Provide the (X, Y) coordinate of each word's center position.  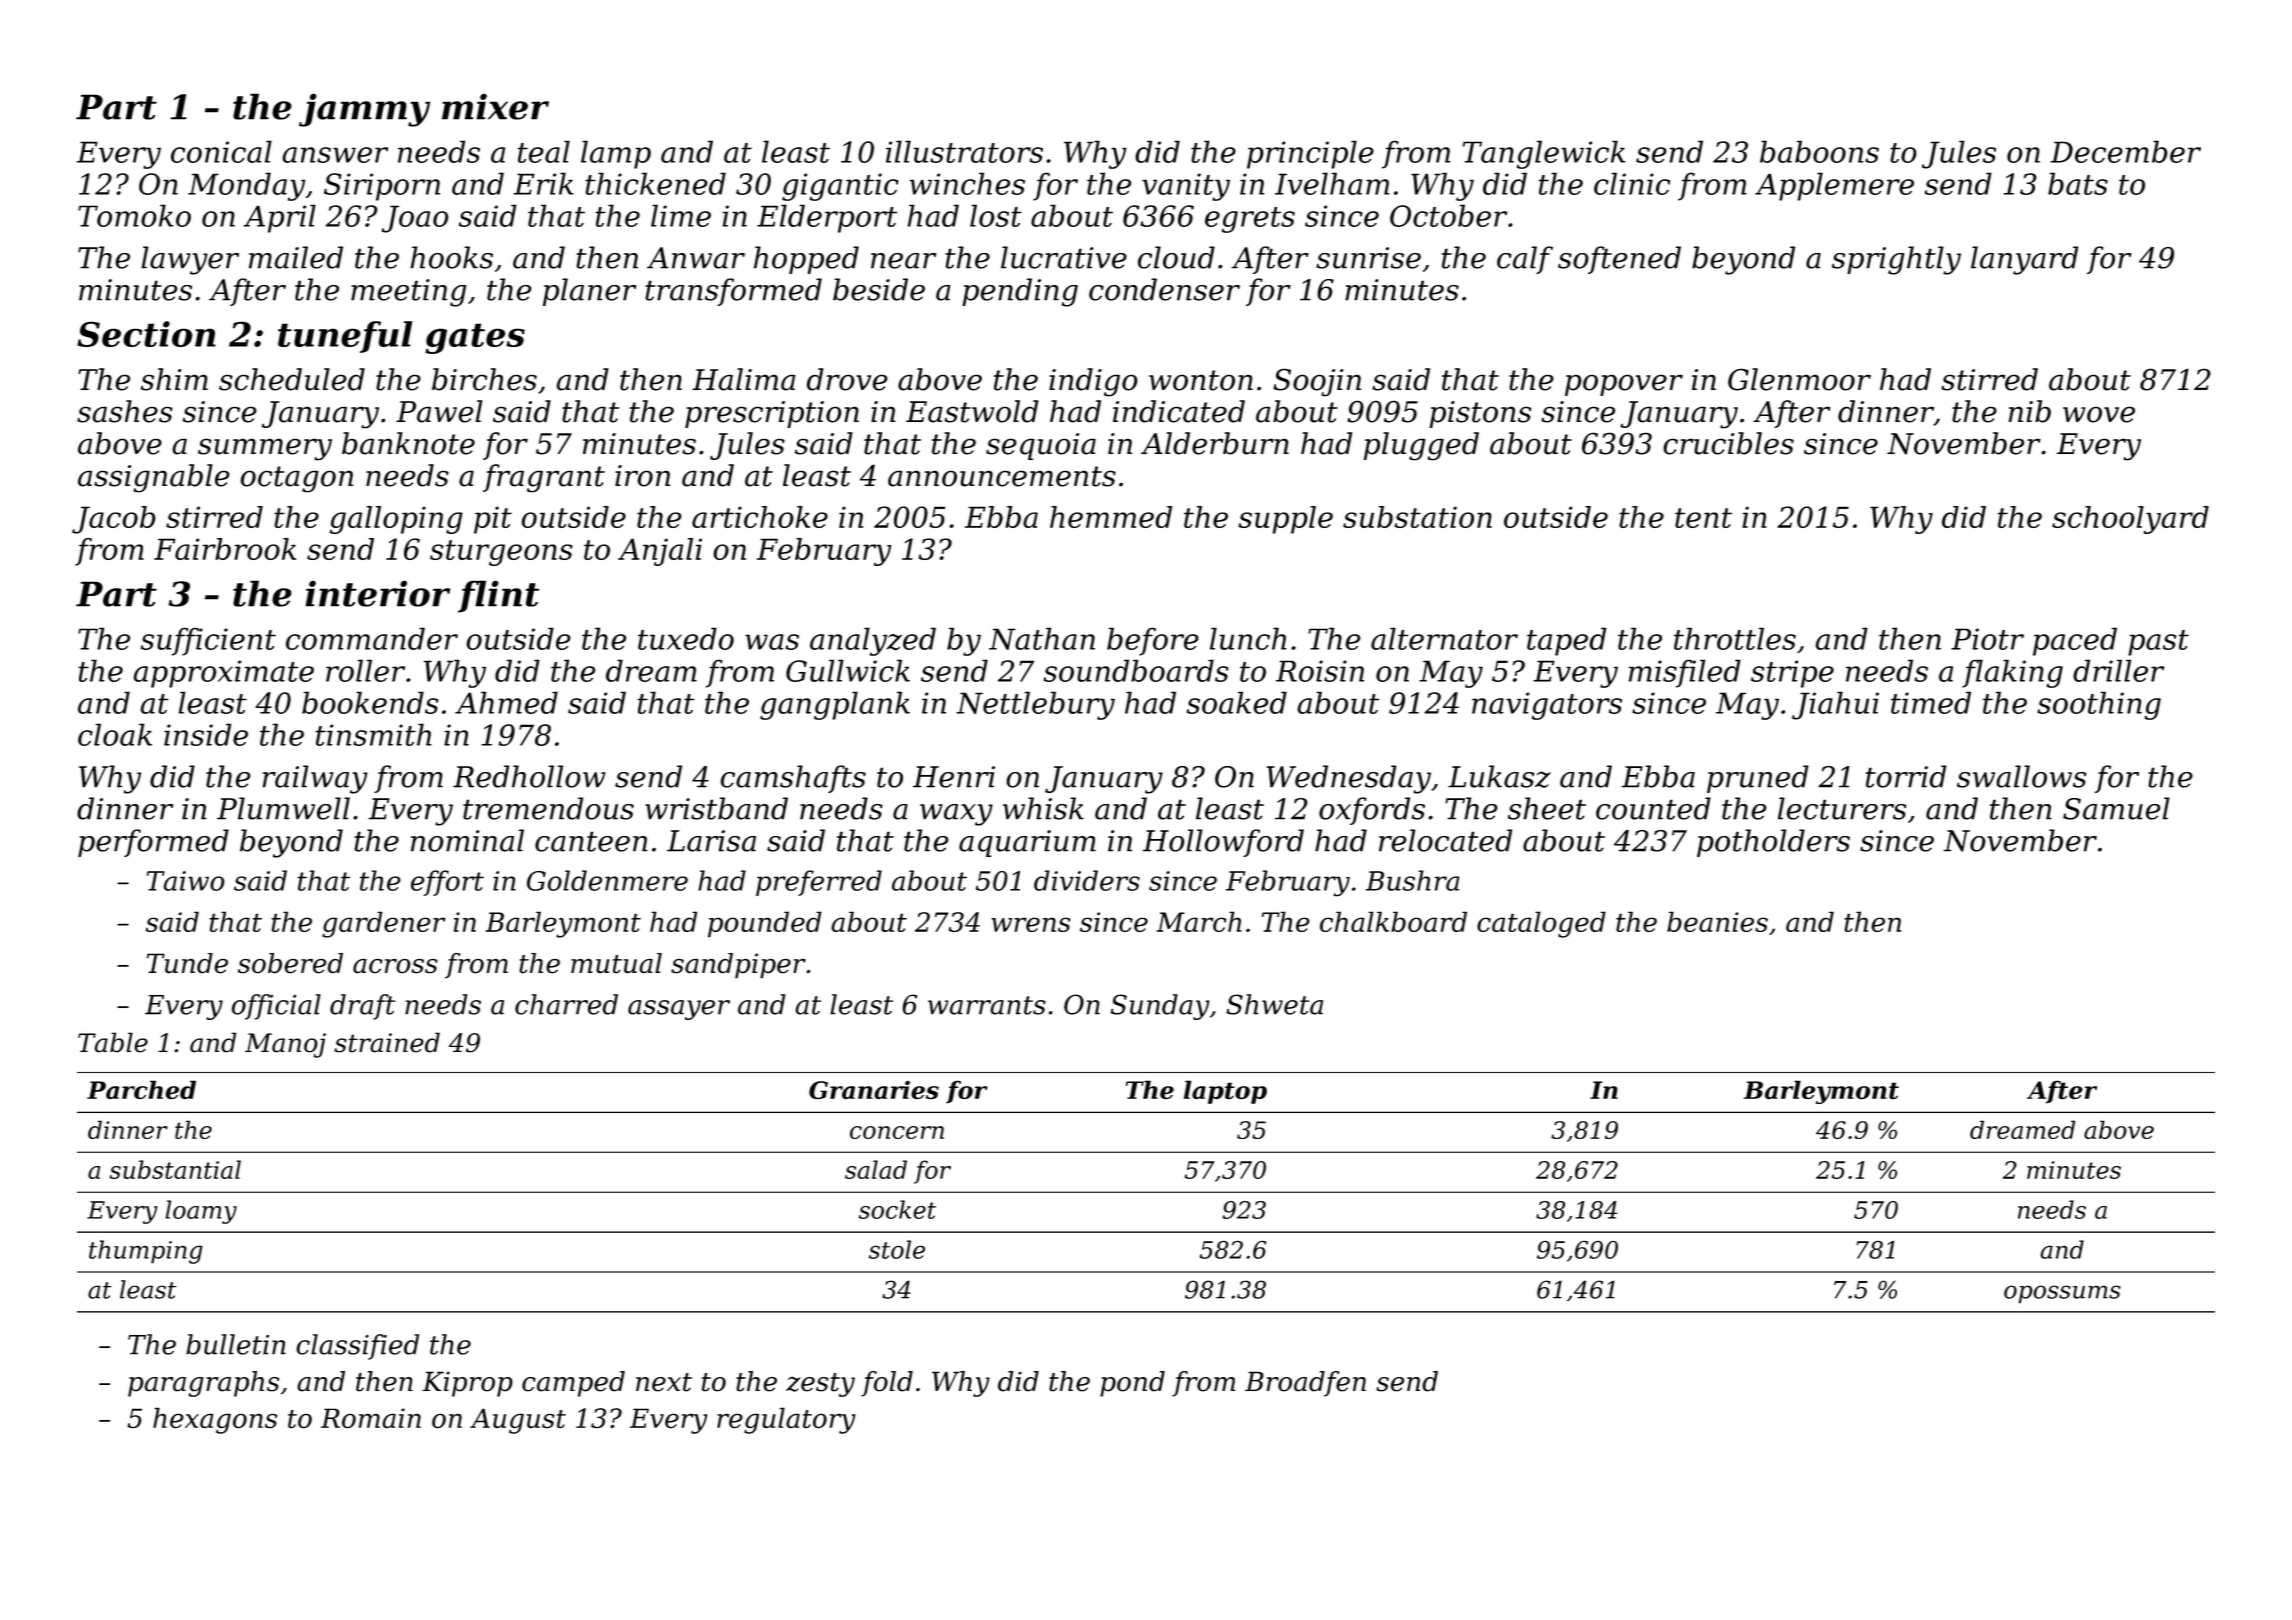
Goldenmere (607, 880)
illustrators (964, 151)
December (2125, 151)
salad (876, 1169)
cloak (115, 734)
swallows (2021, 776)
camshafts (793, 779)
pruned (1758, 779)
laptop (1225, 1092)
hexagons (215, 1420)
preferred (819, 883)
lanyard (2024, 260)
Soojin (1317, 383)
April (280, 218)
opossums (2062, 1294)
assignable (154, 478)
